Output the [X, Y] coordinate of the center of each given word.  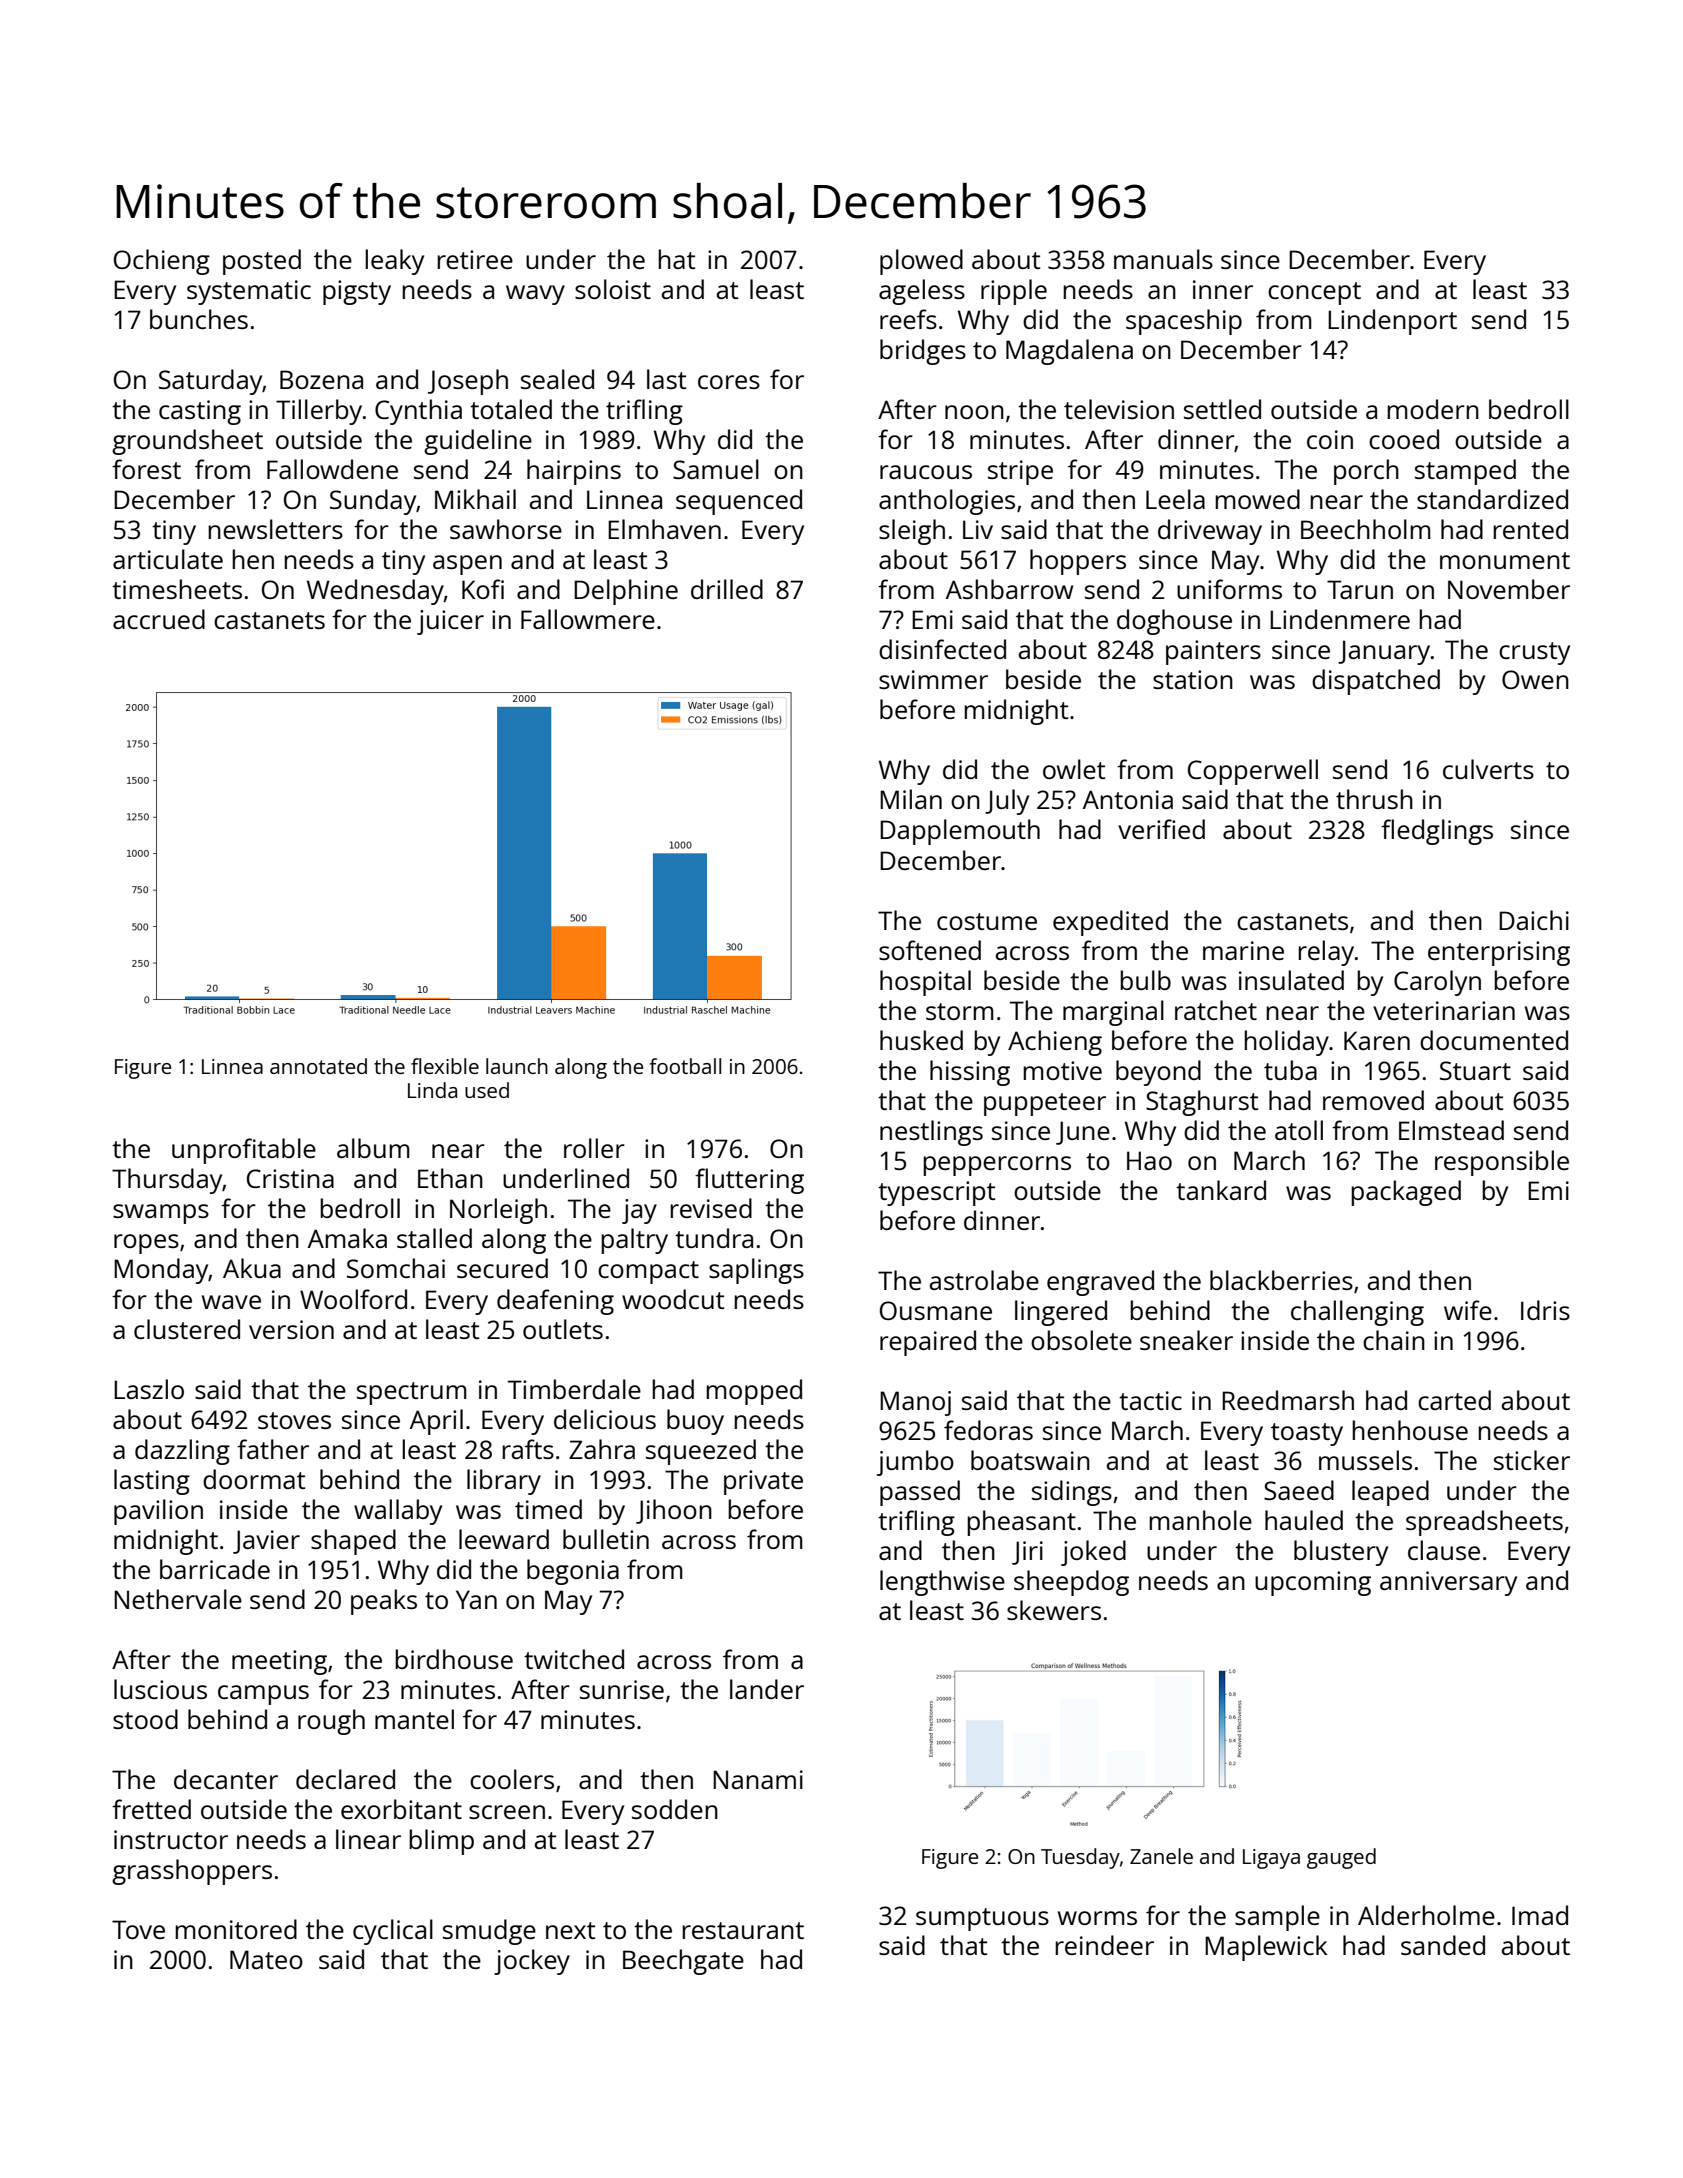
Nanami [758, 1779]
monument [1505, 560]
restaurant [743, 1930]
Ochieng [162, 262]
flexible [445, 1066]
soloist [613, 289]
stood [145, 1719]
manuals [1163, 259]
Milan [911, 799]
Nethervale [178, 1599]
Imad [1540, 1915]
